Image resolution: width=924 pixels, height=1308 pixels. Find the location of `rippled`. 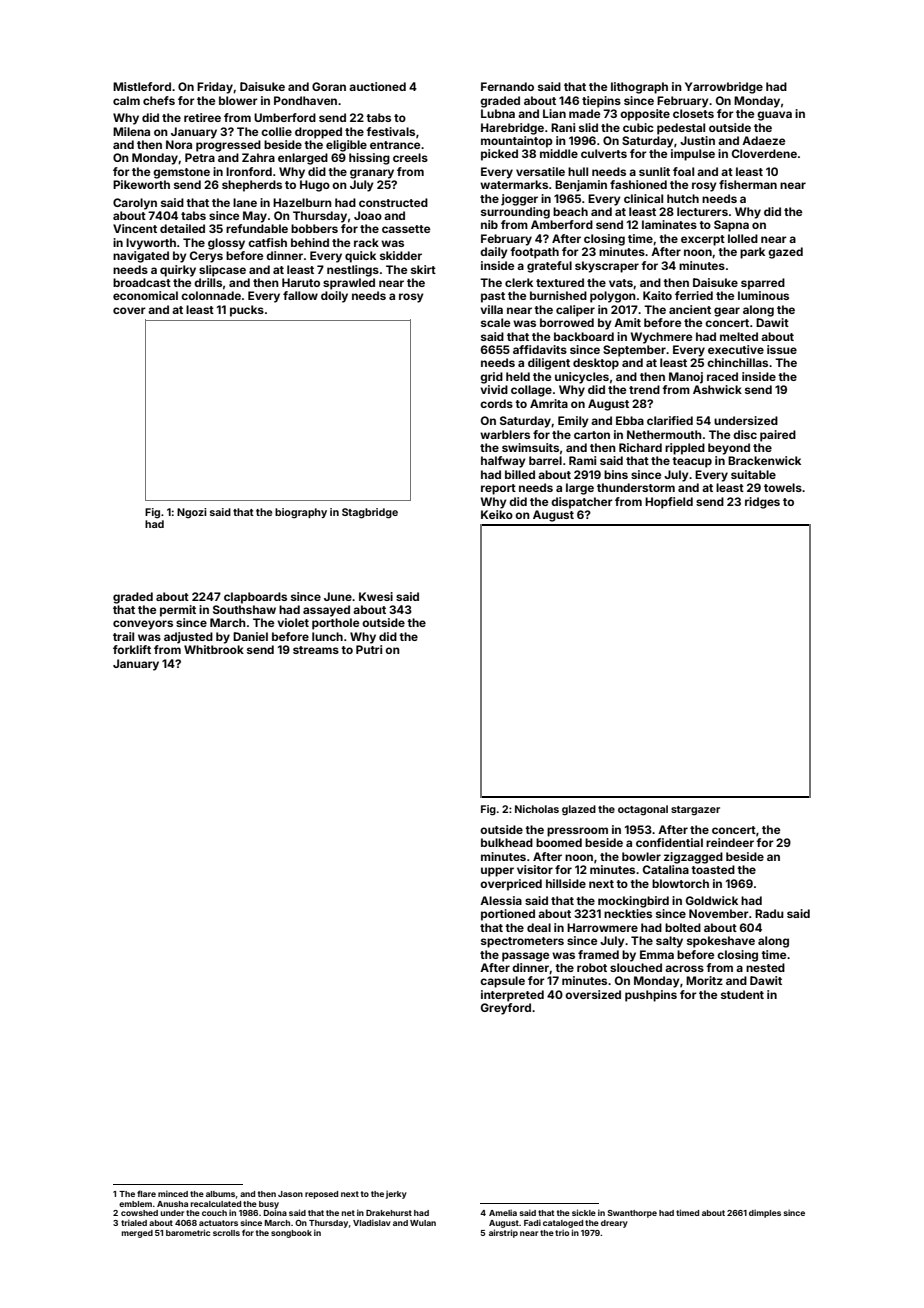

rippled is located at coordinates (685, 449).
